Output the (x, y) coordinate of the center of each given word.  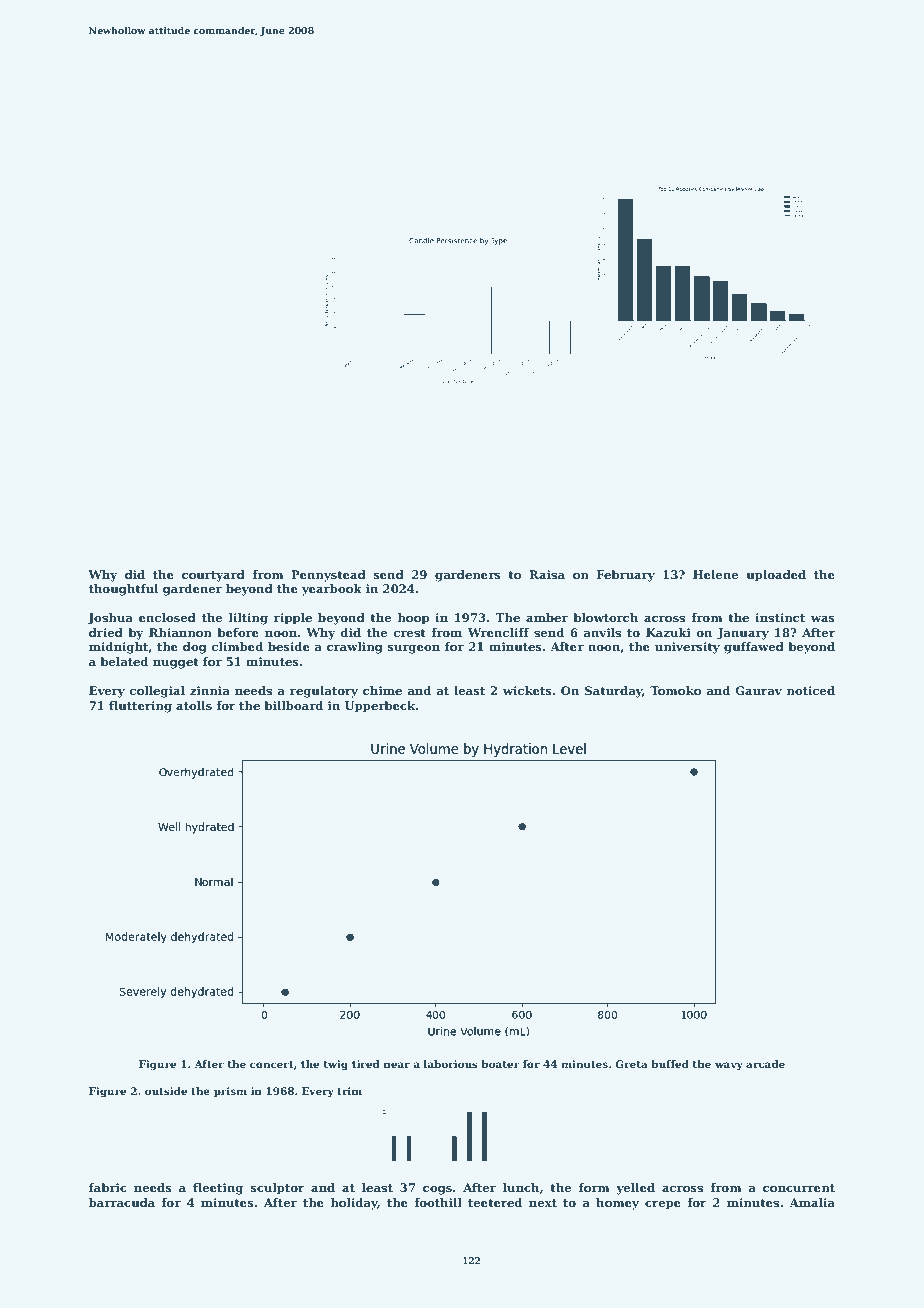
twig (336, 1065)
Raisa (547, 574)
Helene (715, 574)
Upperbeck (380, 707)
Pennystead (328, 576)
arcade (765, 1064)
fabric (108, 1187)
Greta (631, 1064)
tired (366, 1064)
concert (272, 1064)
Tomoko (675, 690)
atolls (194, 705)
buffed (670, 1064)
